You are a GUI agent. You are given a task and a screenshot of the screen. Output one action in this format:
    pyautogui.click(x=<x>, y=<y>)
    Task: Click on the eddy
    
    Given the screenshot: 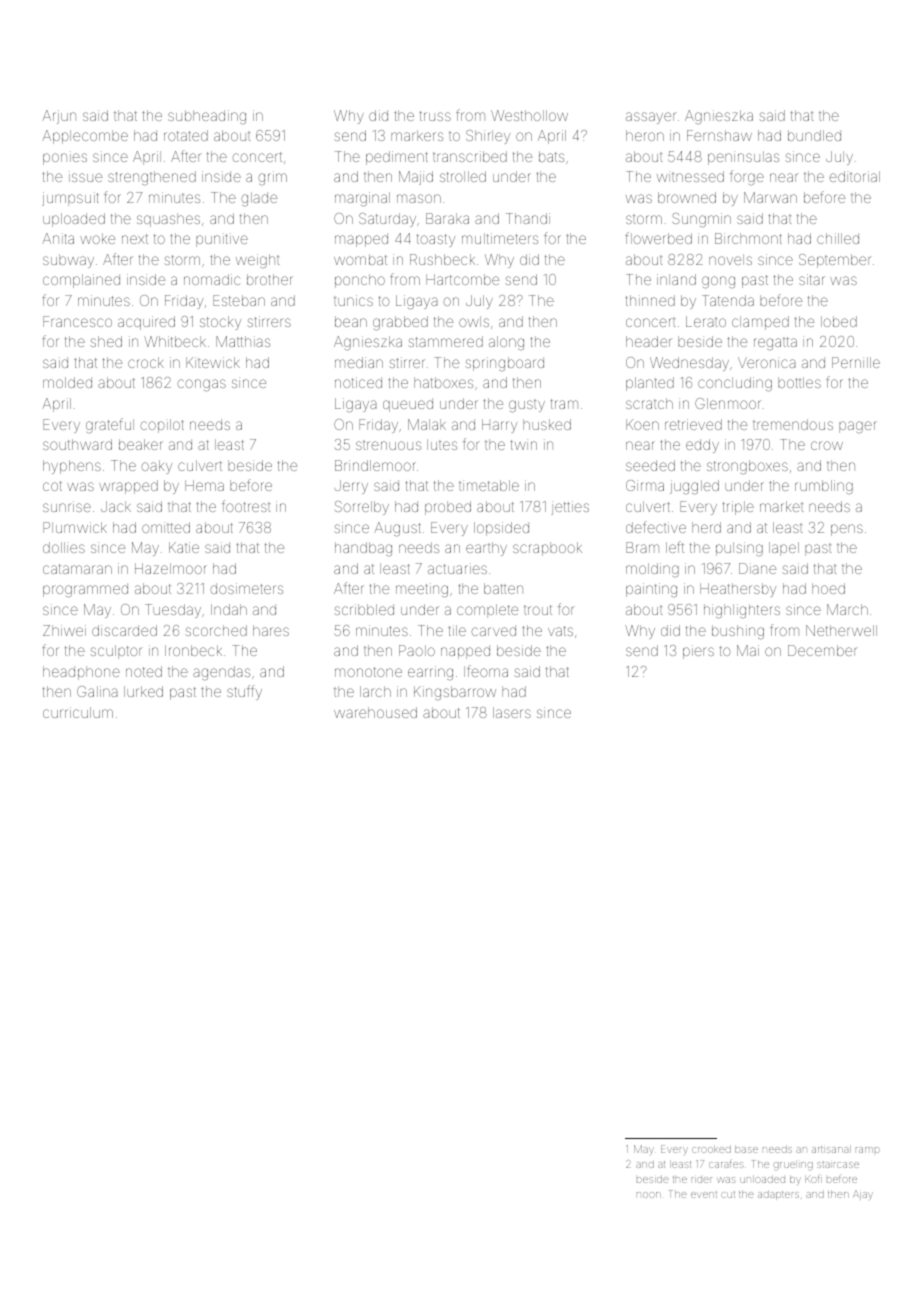 What is the action you would take?
    pyautogui.click(x=702, y=446)
